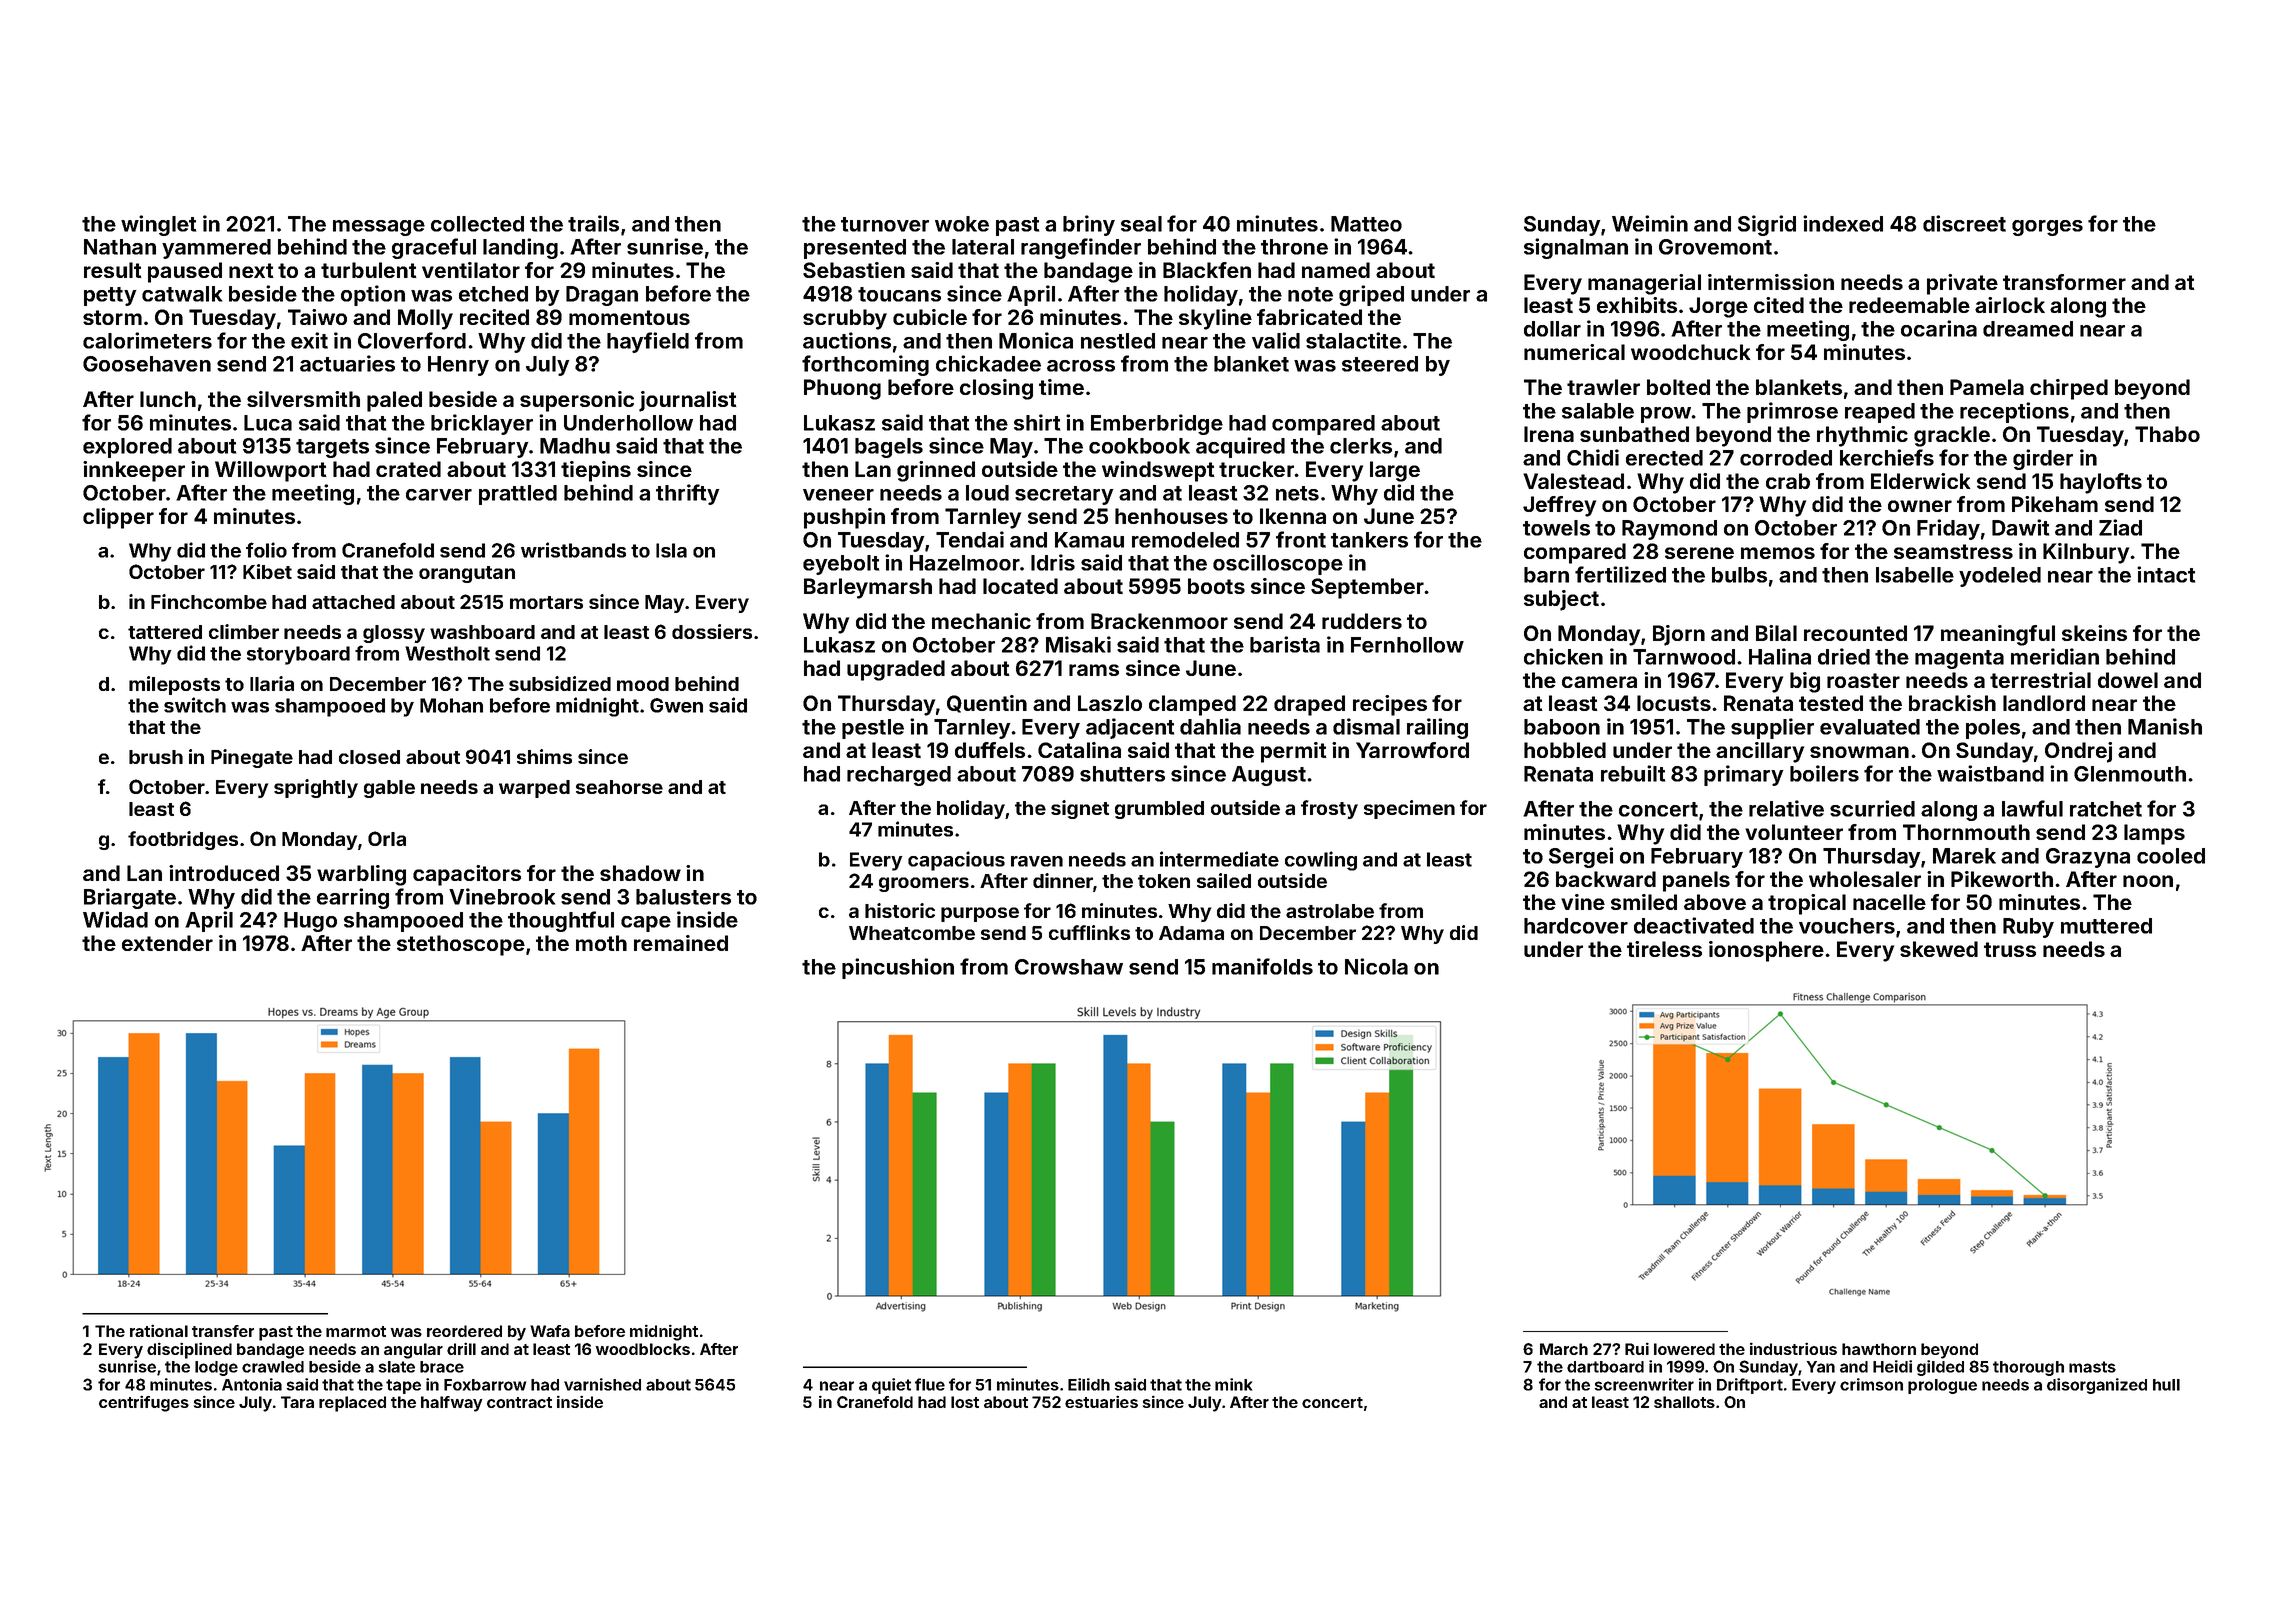 The height and width of the page is (1620, 2292). I want to click on Briargate, so click(130, 898).
